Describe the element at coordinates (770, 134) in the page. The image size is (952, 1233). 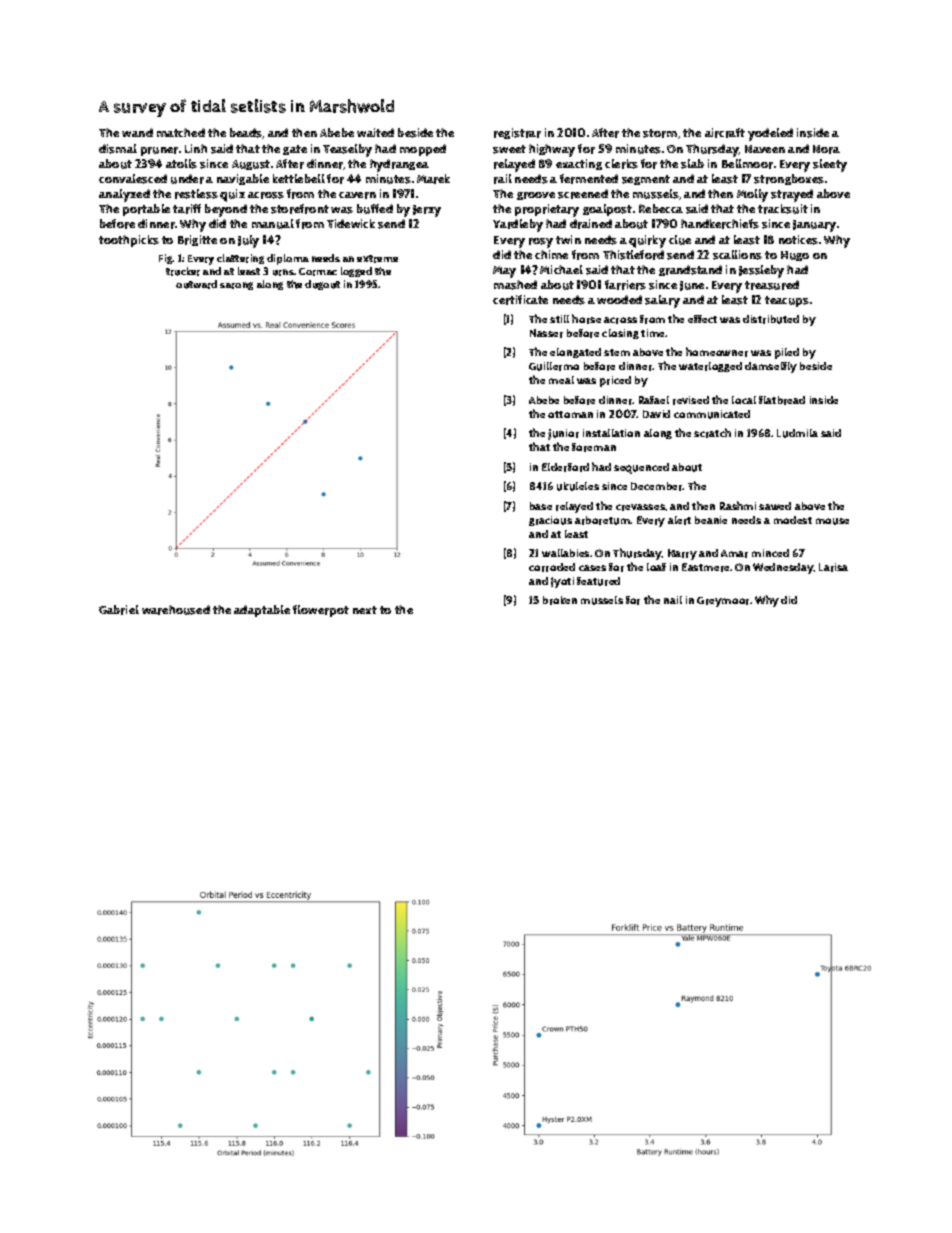
I see `yodeled` at that location.
